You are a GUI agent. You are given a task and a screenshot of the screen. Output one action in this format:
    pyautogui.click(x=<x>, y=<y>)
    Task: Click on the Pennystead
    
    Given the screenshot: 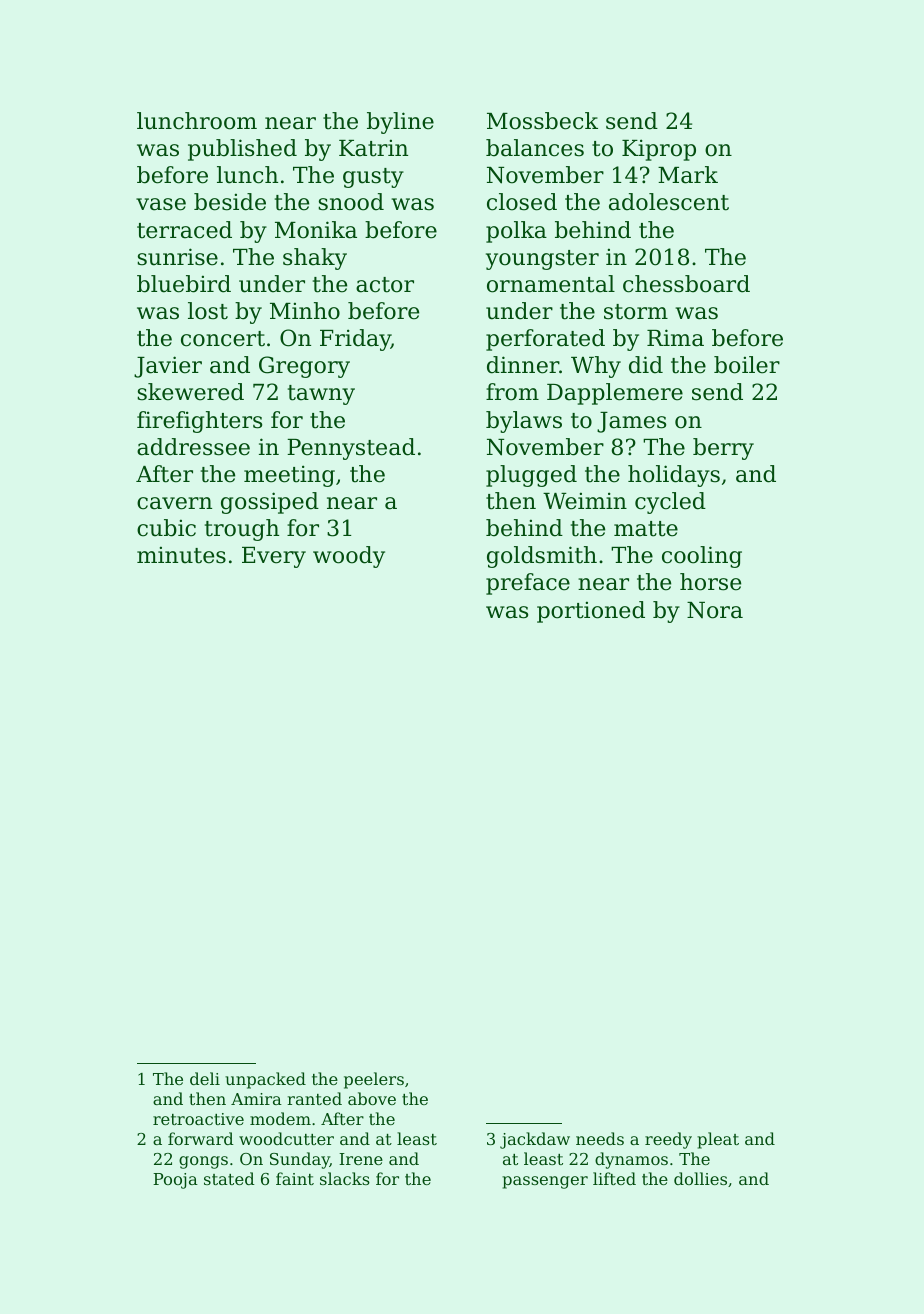 What is the action you would take?
    pyautogui.click(x=351, y=449)
